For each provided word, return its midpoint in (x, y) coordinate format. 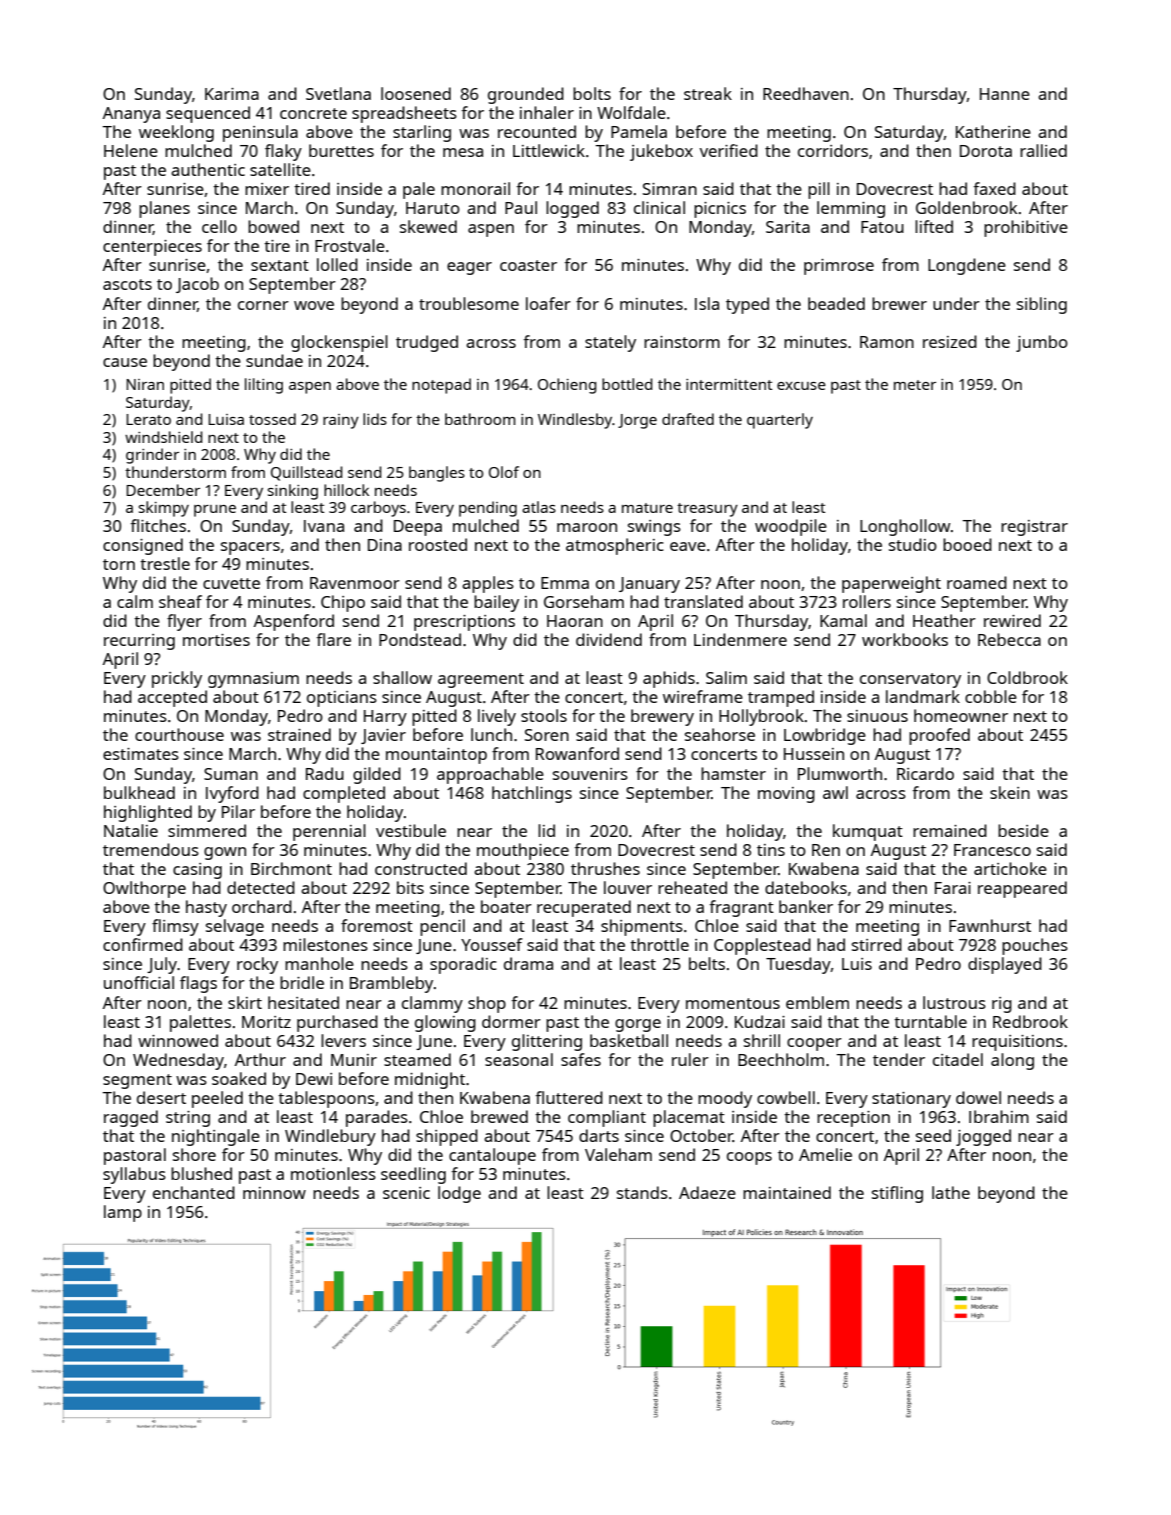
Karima (232, 94)
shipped (447, 1137)
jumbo (1042, 343)
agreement (481, 680)
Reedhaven (806, 93)
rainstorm (682, 342)
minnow (274, 1193)
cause (125, 362)
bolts (592, 93)
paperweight (891, 584)
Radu (325, 773)
